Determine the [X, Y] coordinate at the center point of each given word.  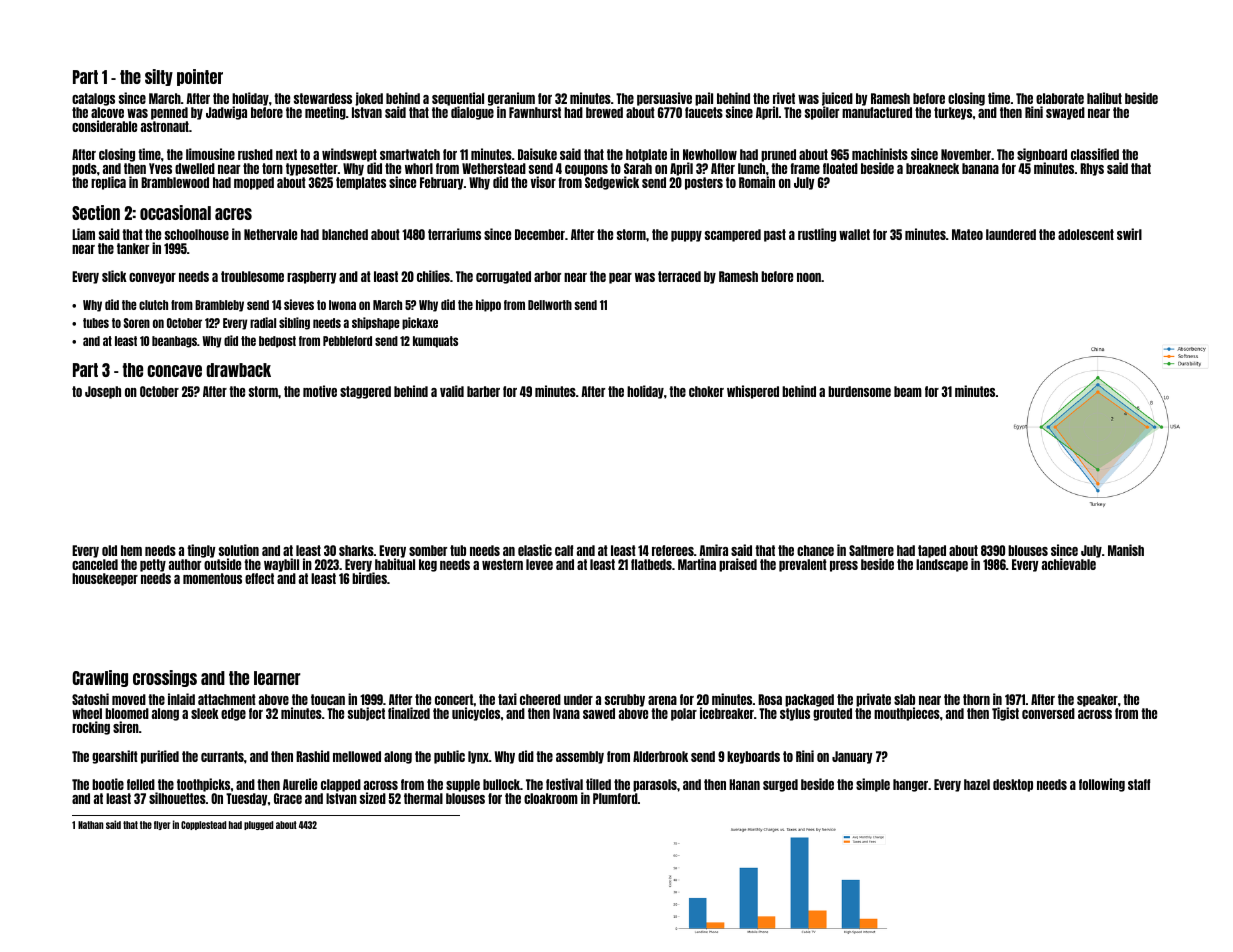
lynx [478, 757]
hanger [910, 785]
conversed [1048, 713]
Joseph [103, 392]
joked [369, 99]
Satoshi [90, 699]
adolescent [1086, 234]
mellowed [357, 756]
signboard [1042, 155]
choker [706, 391]
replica [108, 183]
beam [908, 391]
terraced [679, 276]
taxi [507, 699]
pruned [778, 155]
